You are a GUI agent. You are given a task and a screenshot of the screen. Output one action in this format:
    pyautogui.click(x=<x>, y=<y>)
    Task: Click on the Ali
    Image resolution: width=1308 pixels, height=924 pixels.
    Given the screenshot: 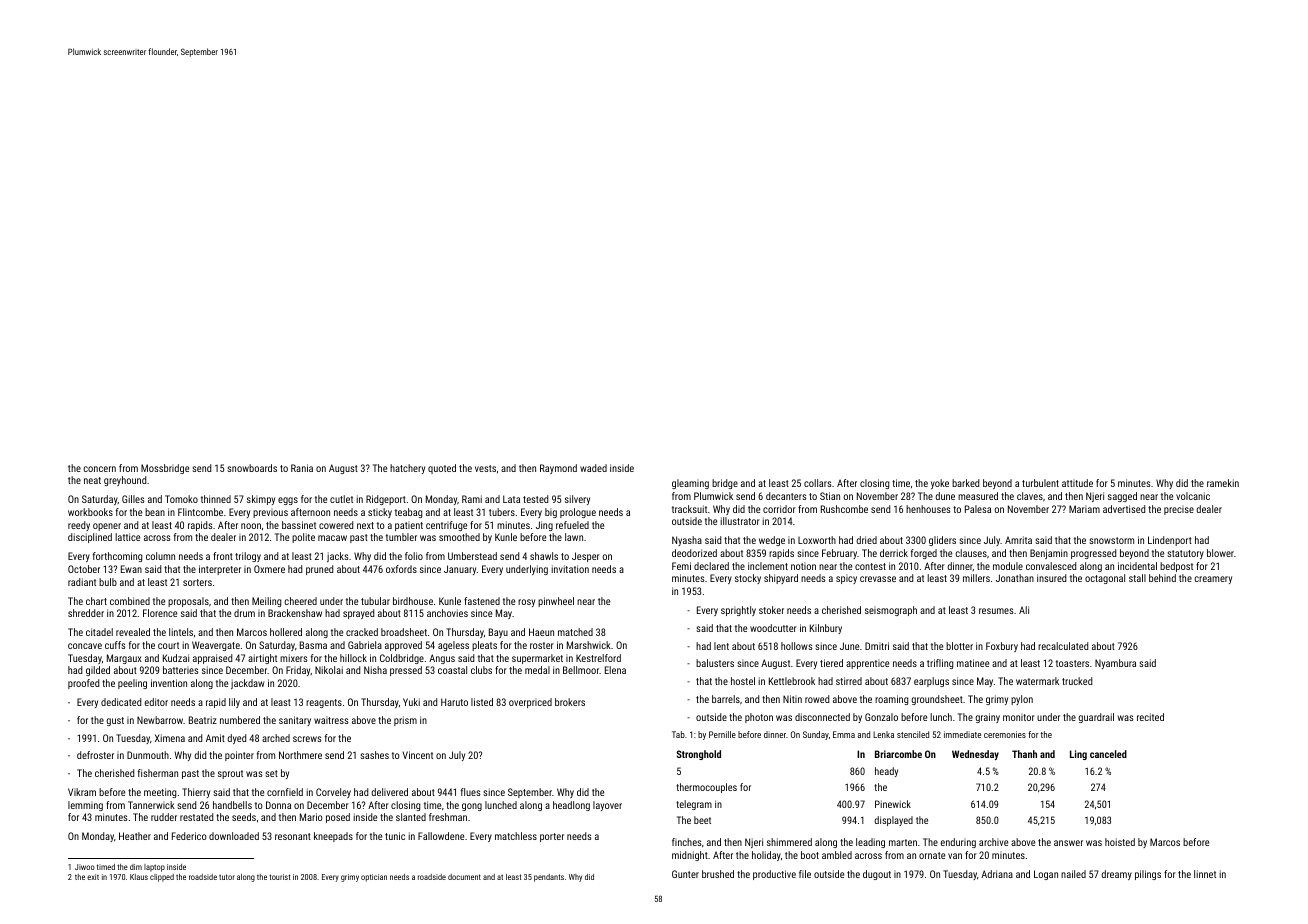 What is the action you would take?
    pyautogui.click(x=1024, y=610)
